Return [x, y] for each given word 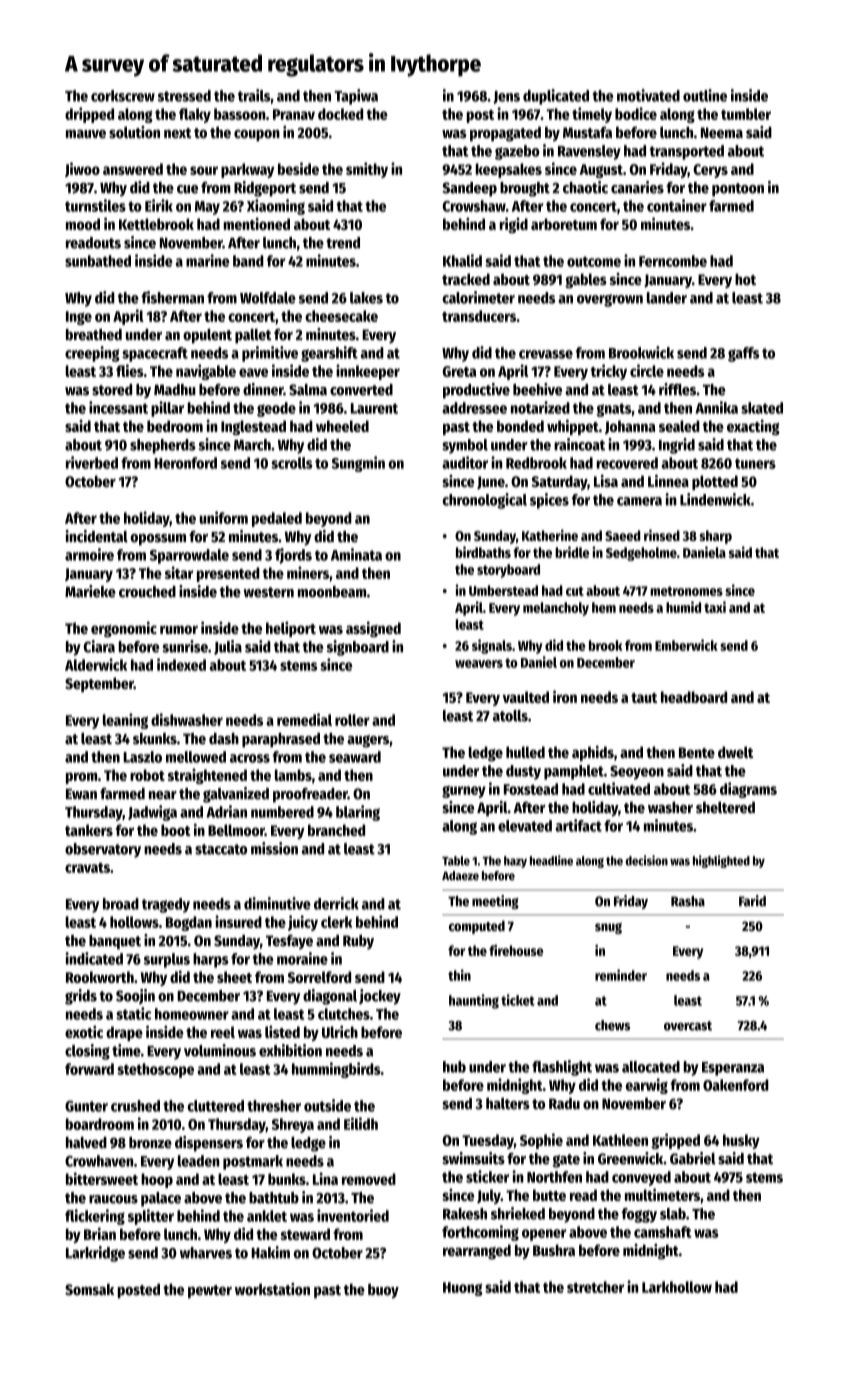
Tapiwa [356, 97]
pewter [210, 1292]
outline [705, 95]
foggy [639, 1215]
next [178, 133]
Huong [463, 1289]
